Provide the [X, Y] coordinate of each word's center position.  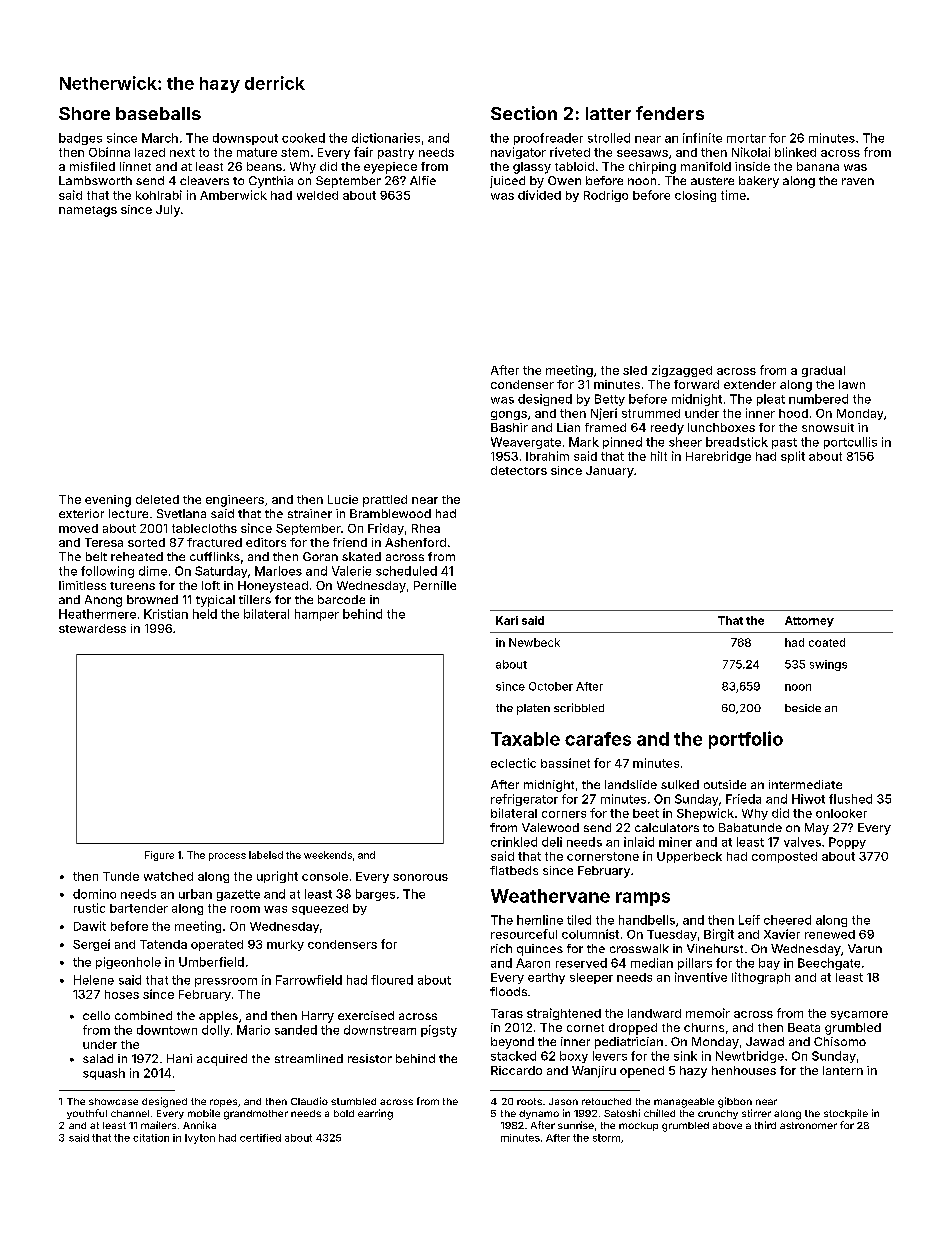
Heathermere [97, 614]
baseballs [158, 113]
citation [151, 1138]
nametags [88, 211]
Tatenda [163, 944]
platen [533, 709]
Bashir [509, 427]
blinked [795, 152]
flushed [850, 799]
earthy [546, 978]
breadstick [737, 442]
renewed [830, 934]
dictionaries [386, 138]
